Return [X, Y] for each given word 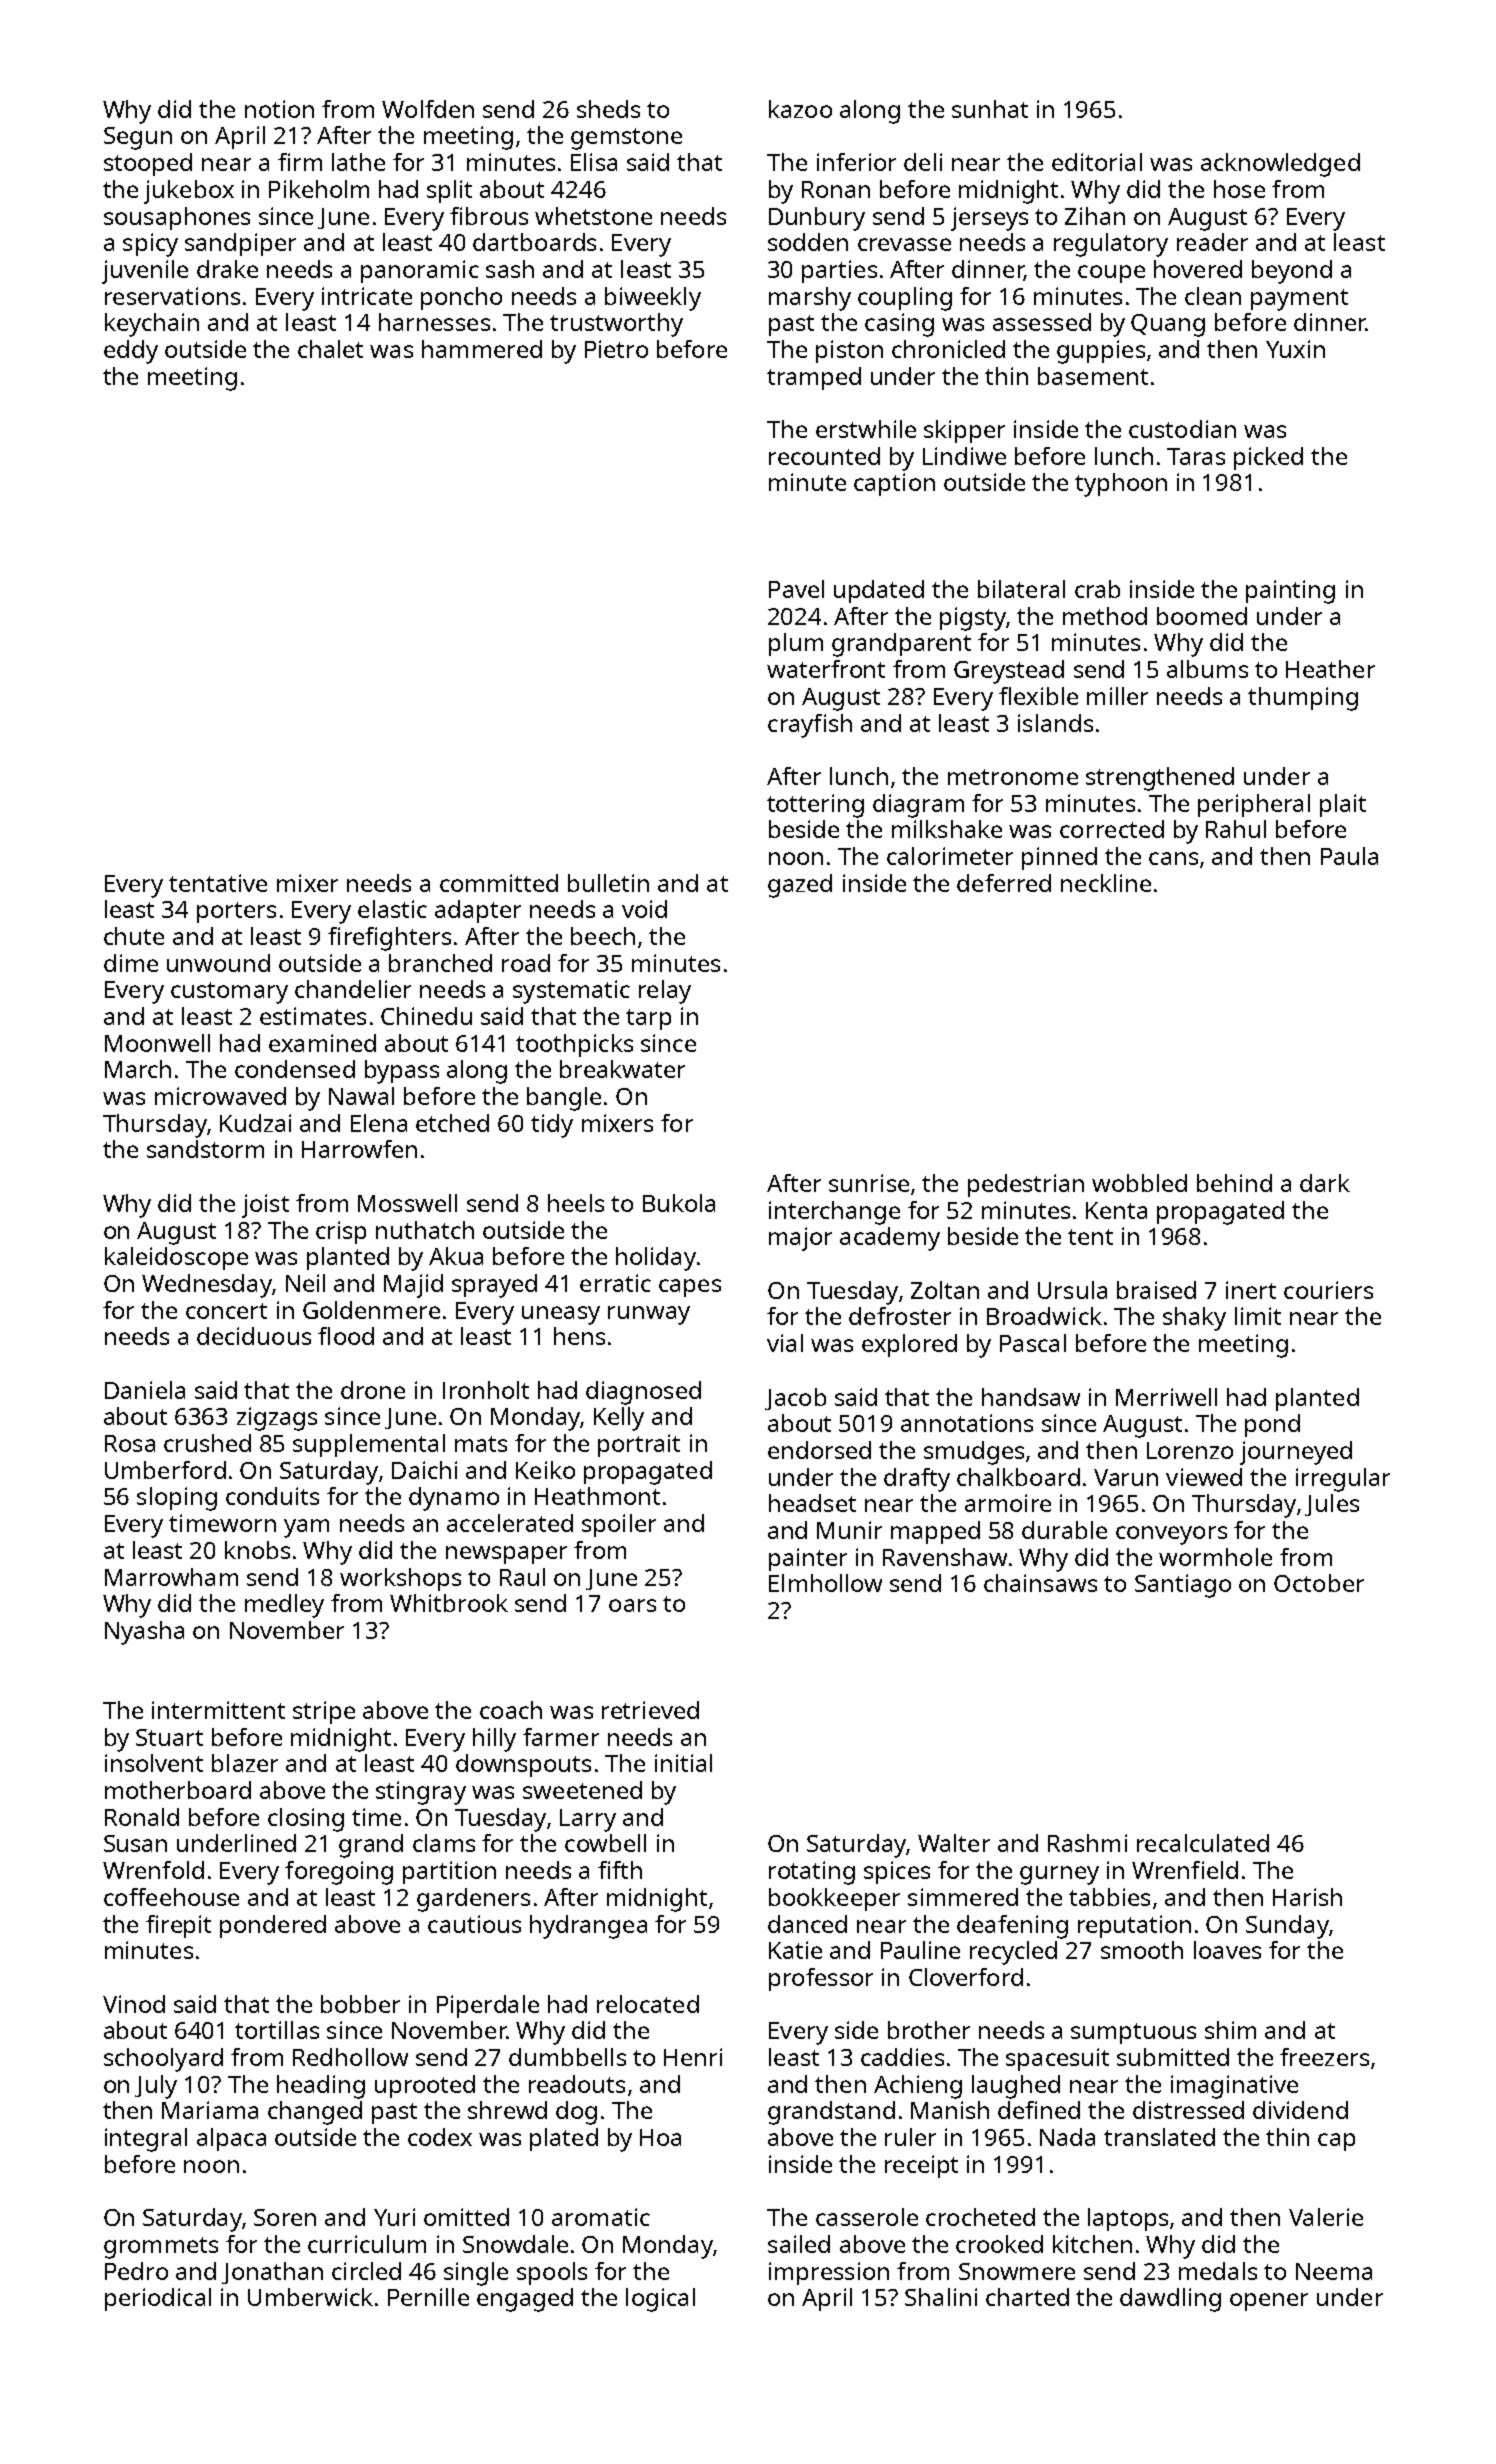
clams [444, 1843]
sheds [608, 109]
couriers [1328, 1290]
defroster [900, 1316]
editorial [1097, 162]
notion [279, 109]
